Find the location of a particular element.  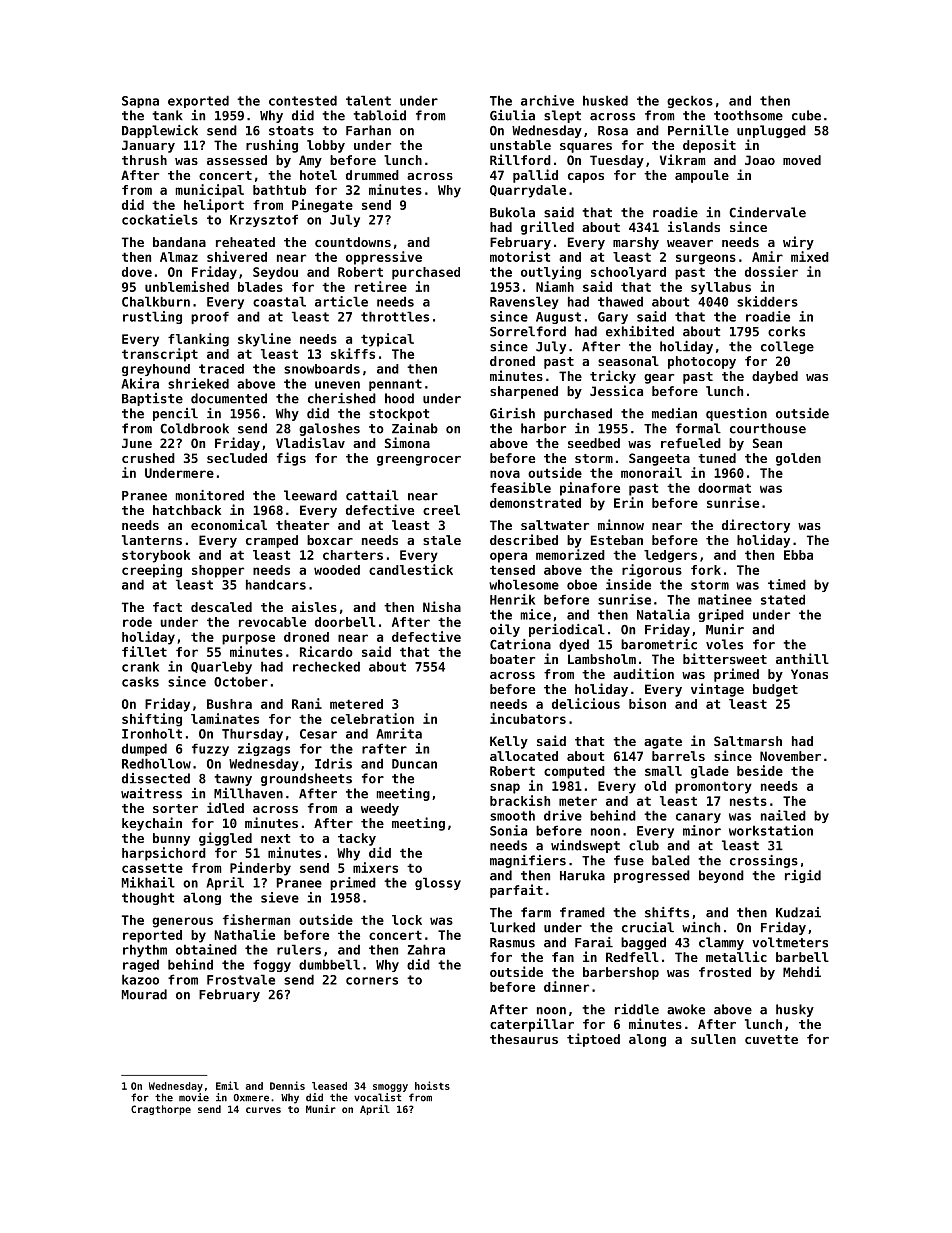

skidders is located at coordinates (767, 301).
